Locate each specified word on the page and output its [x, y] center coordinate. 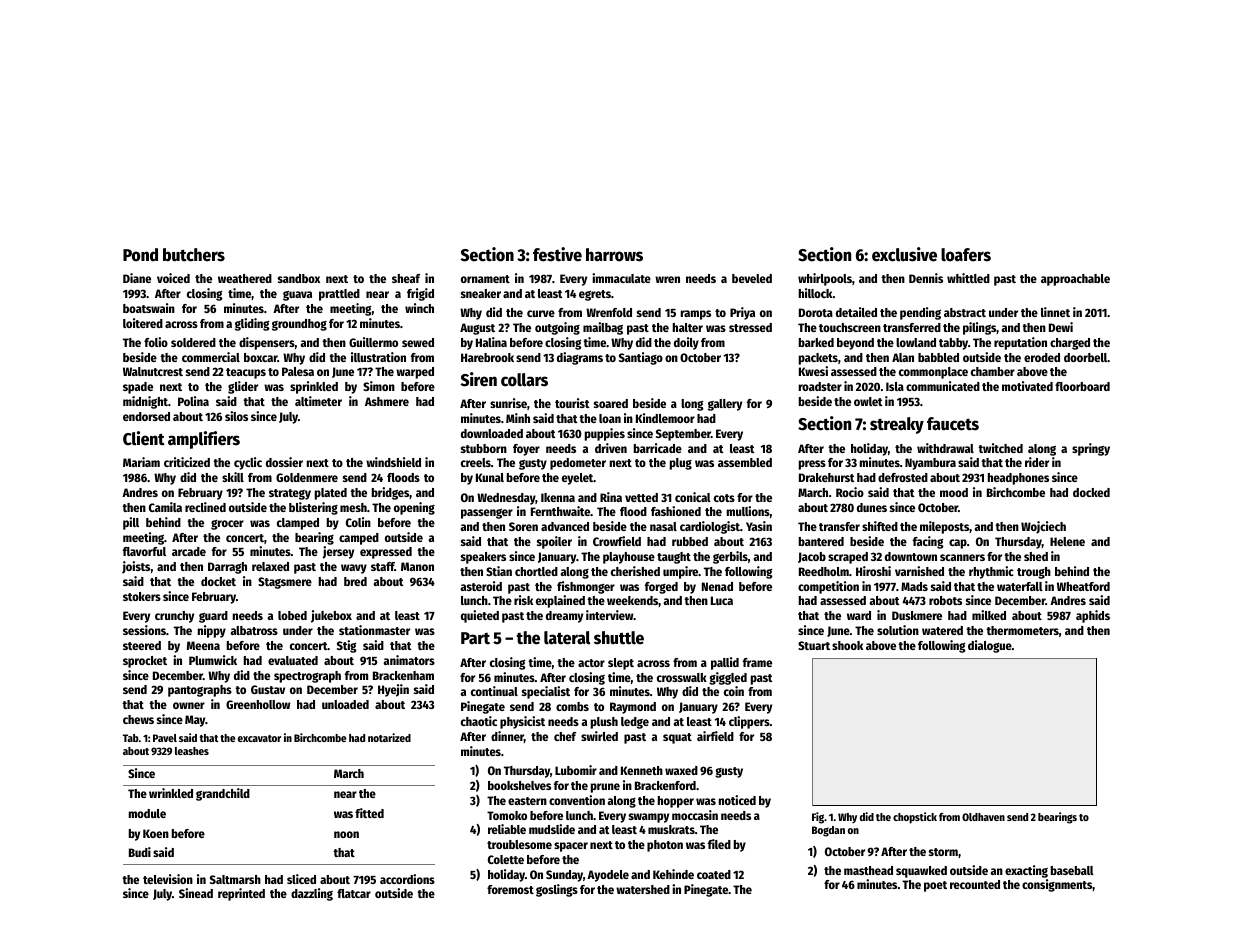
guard [213, 617]
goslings [557, 890]
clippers [749, 722]
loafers [966, 255]
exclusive [904, 254]
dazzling [312, 894]
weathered [245, 278]
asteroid [481, 586]
